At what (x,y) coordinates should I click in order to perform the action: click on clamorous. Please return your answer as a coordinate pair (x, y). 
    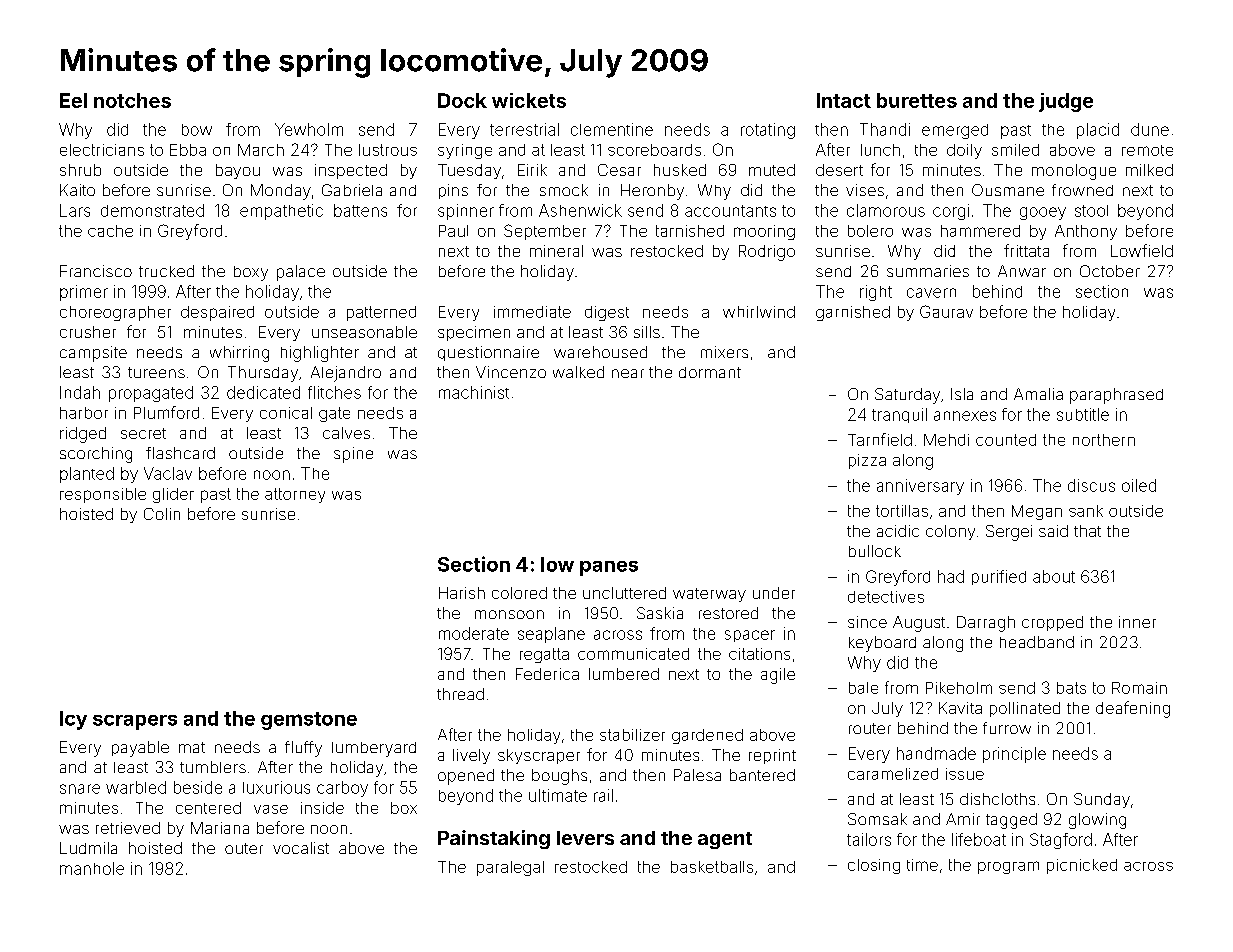
    Looking at the image, I should click on (886, 210).
